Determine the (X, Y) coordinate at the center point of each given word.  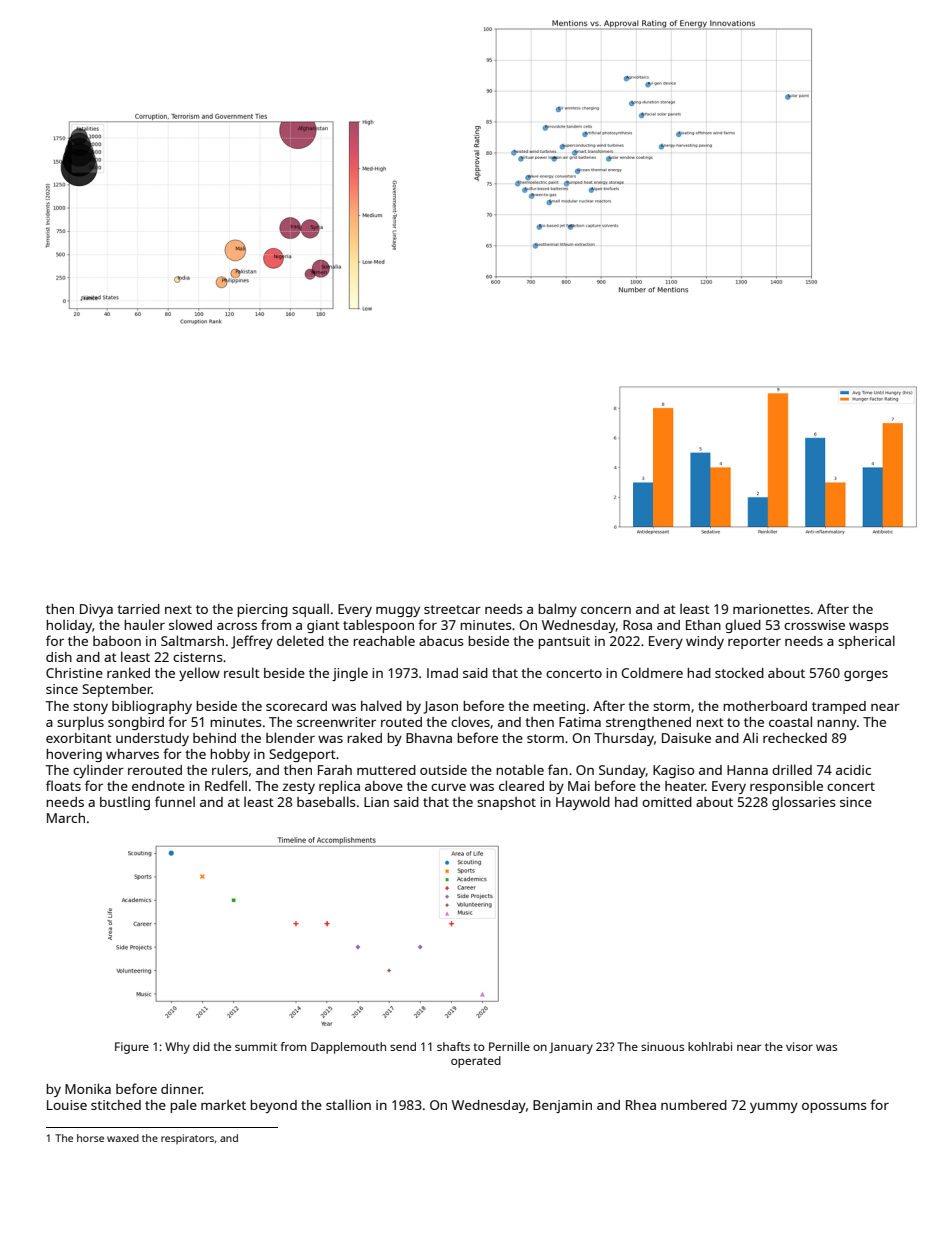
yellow (199, 674)
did (201, 1046)
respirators (187, 1139)
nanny (837, 725)
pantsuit (564, 642)
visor (799, 1046)
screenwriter (336, 722)
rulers (230, 769)
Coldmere (652, 672)
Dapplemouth (348, 1048)
